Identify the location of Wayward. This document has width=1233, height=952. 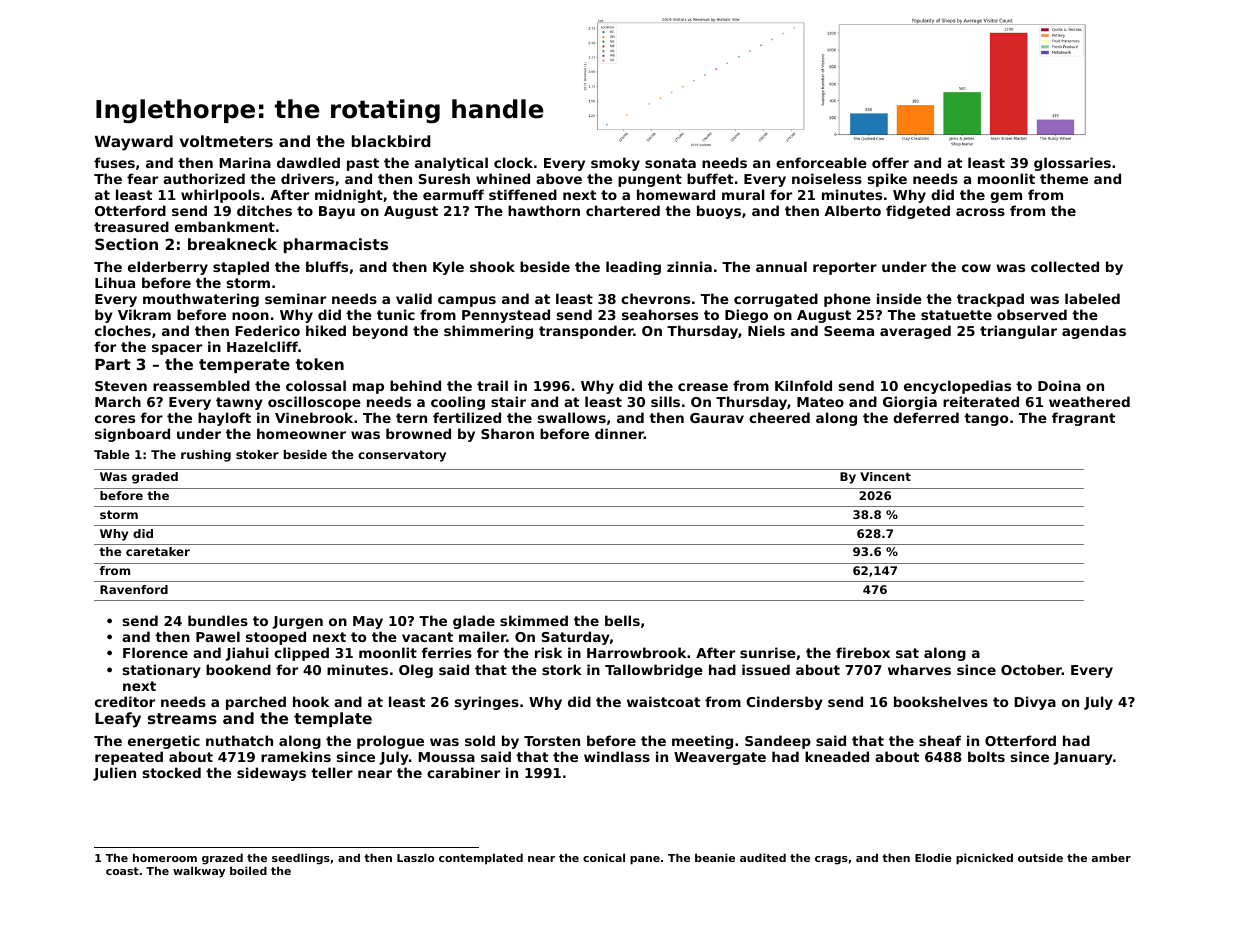
(134, 143).
